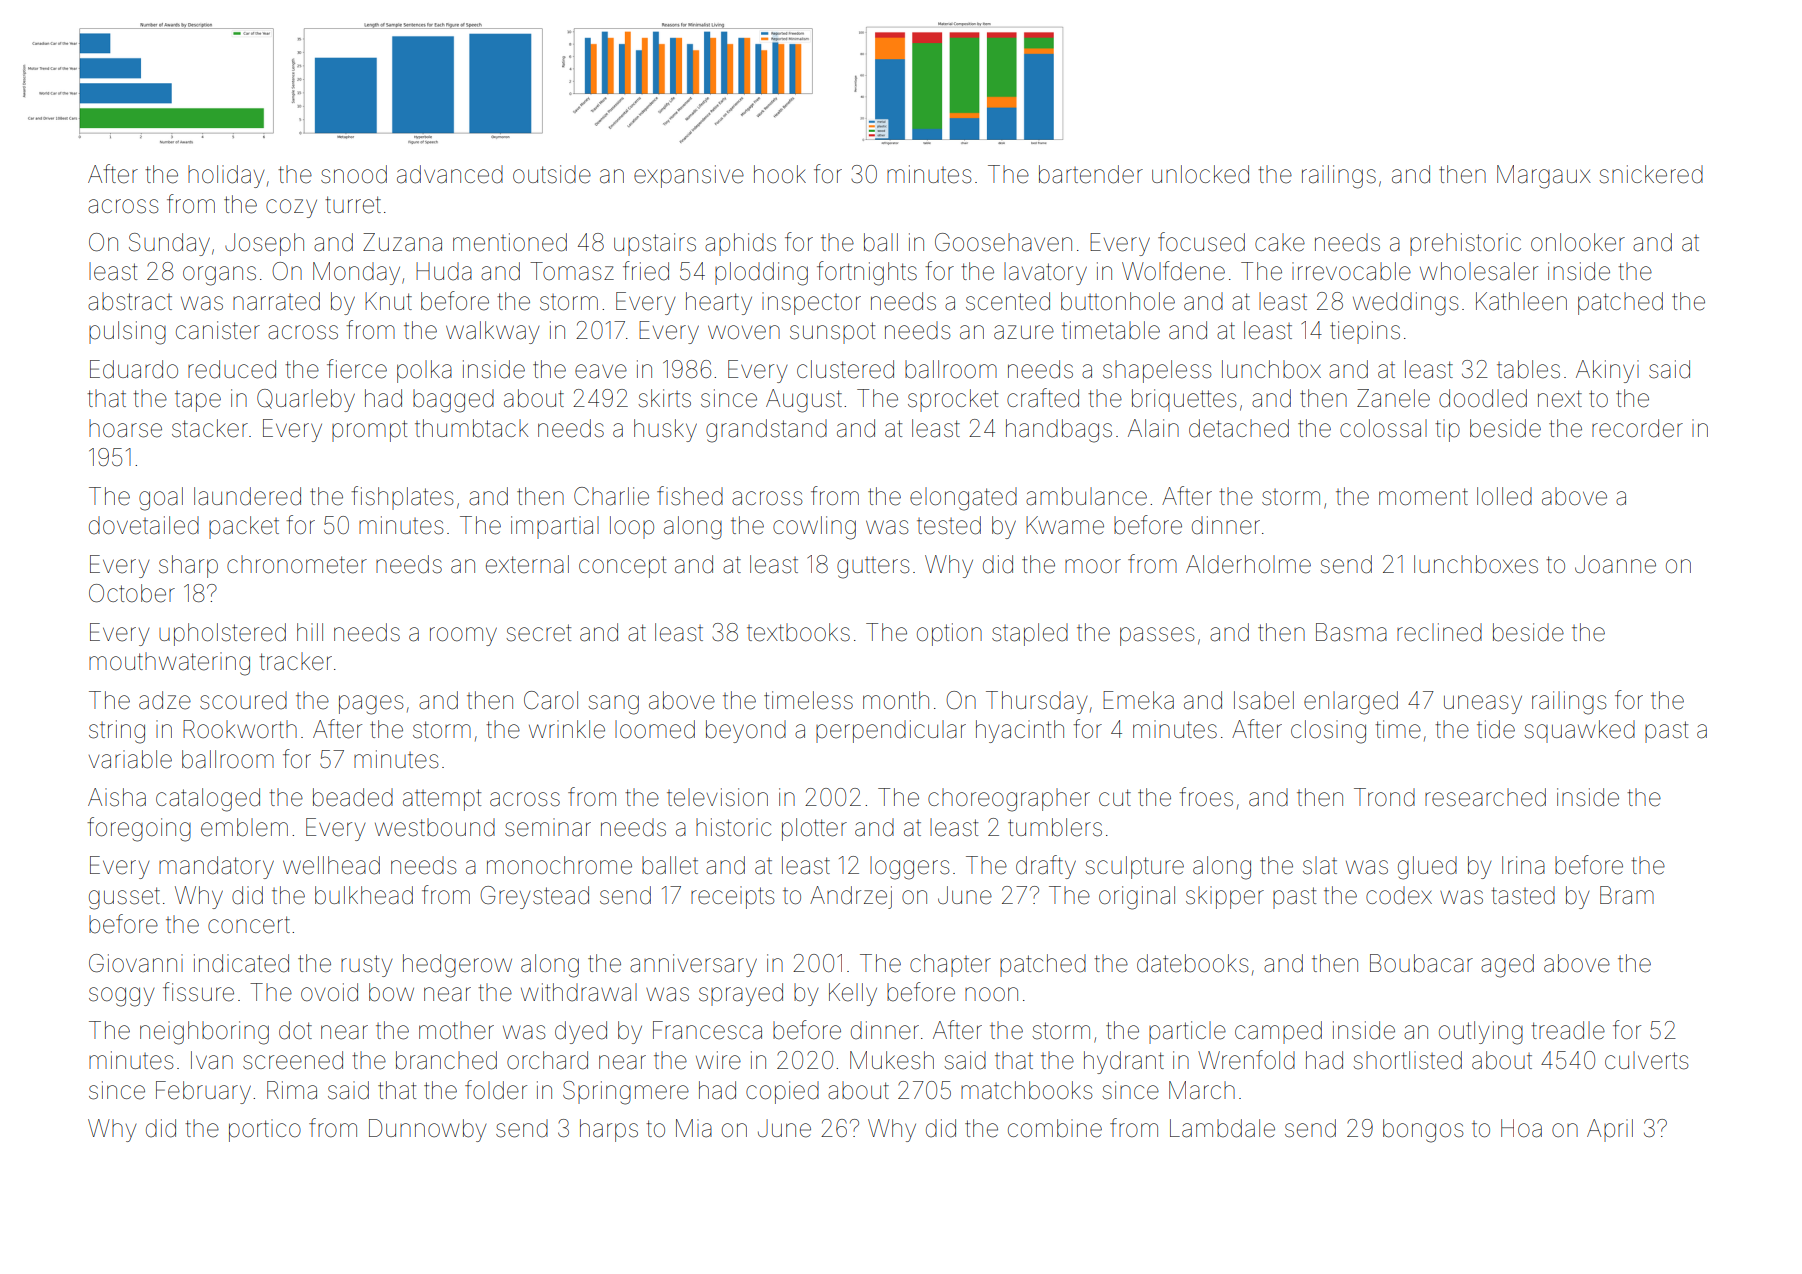 This screenshot has width=1802, height=1274. I want to click on Dunnowby, so click(427, 1130).
